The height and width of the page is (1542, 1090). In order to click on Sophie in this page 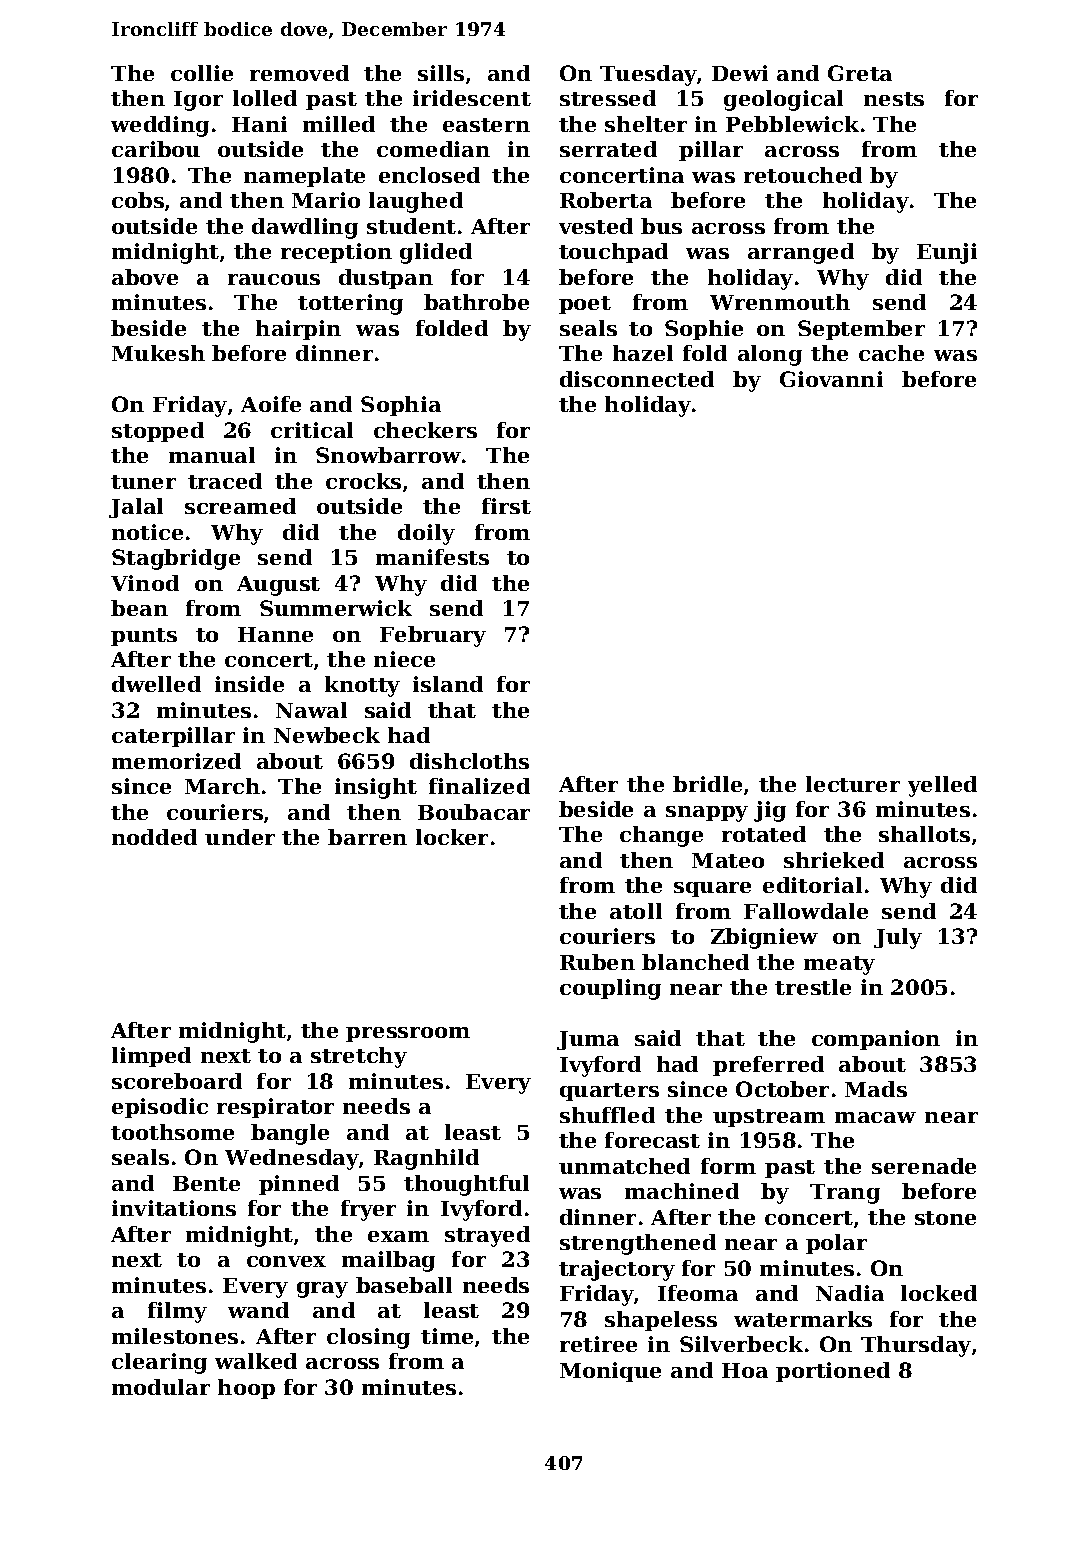, I will do `click(704, 330)`.
